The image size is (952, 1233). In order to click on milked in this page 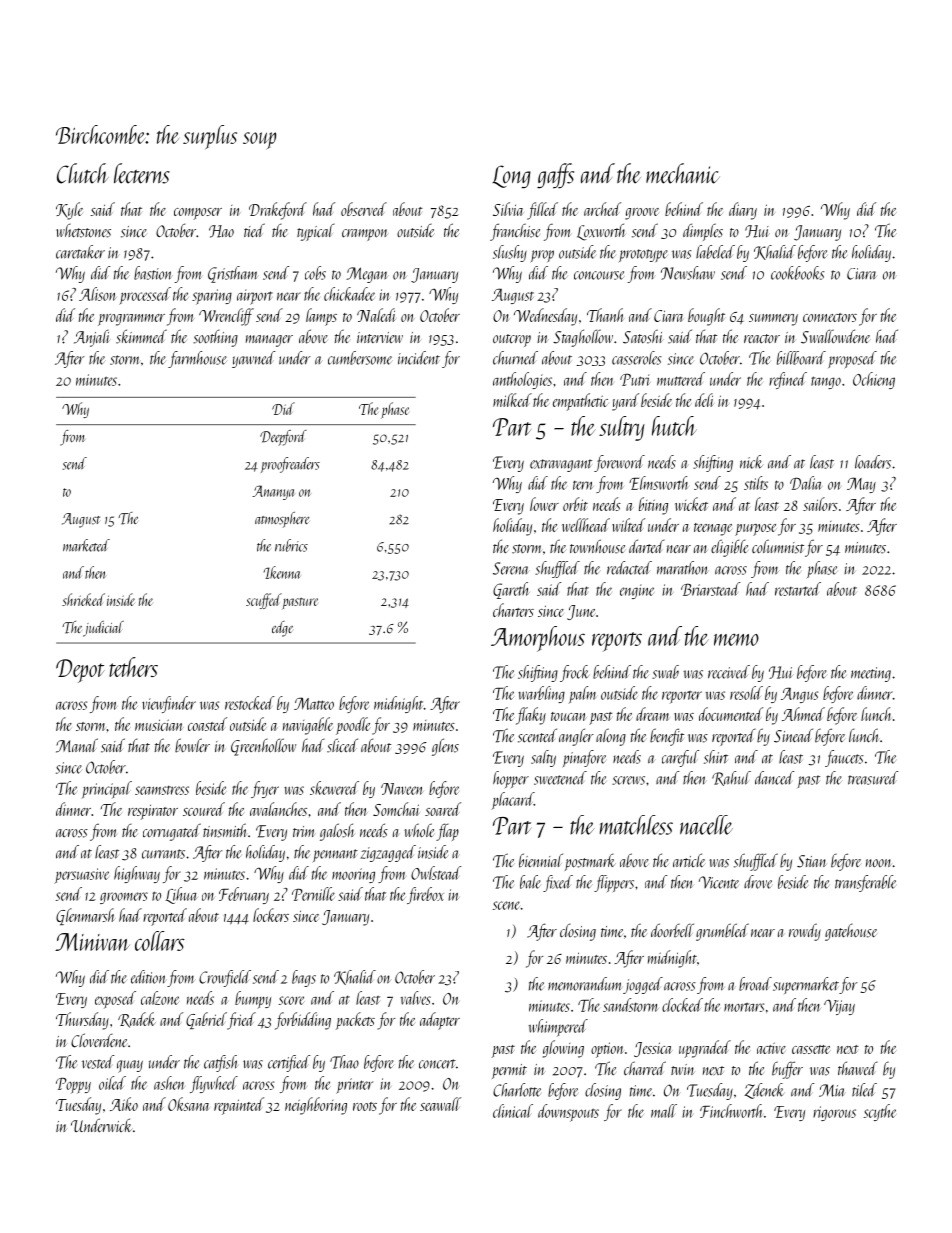, I will do `click(512, 400)`.
